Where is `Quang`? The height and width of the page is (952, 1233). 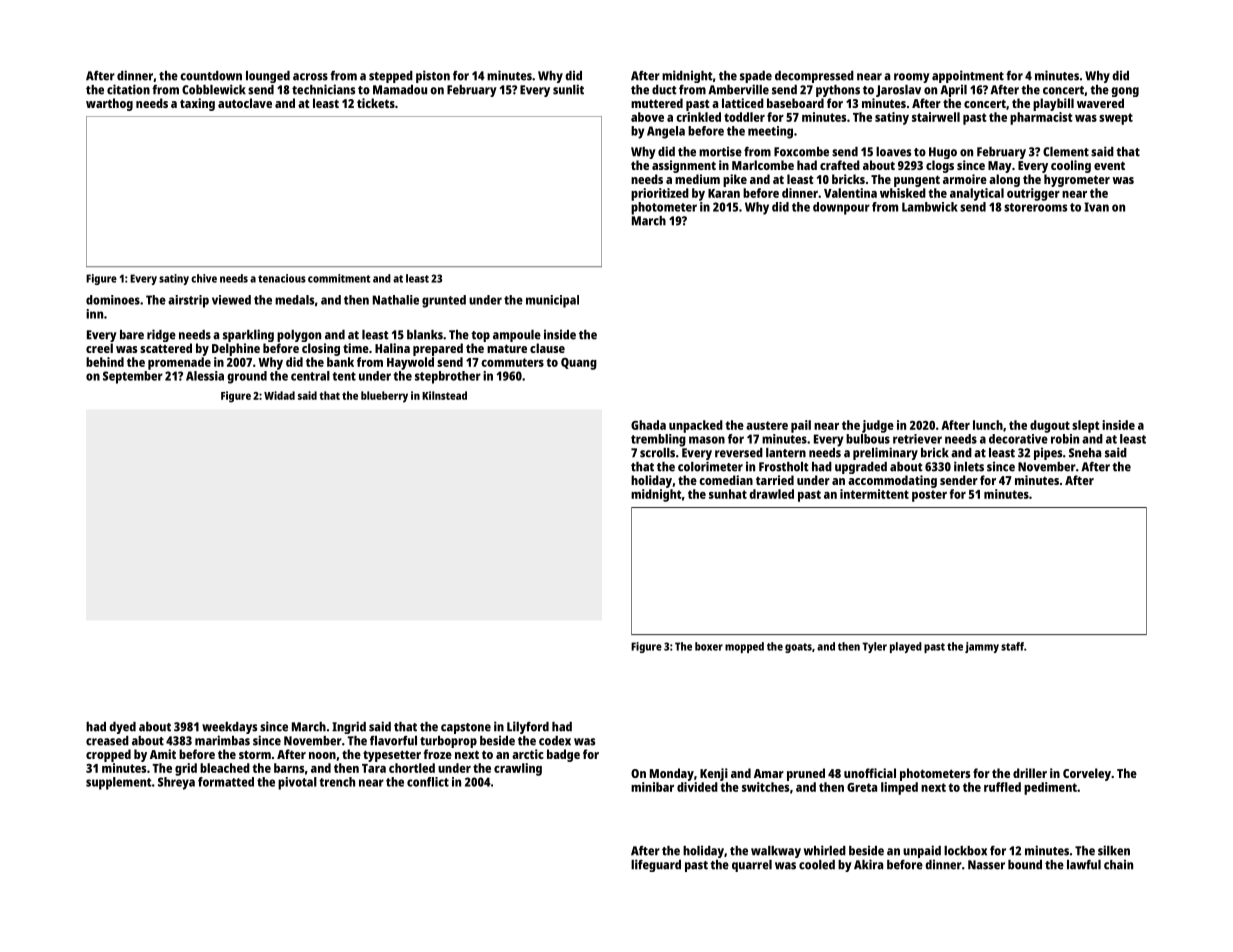 Quang is located at coordinates (579, 364).
